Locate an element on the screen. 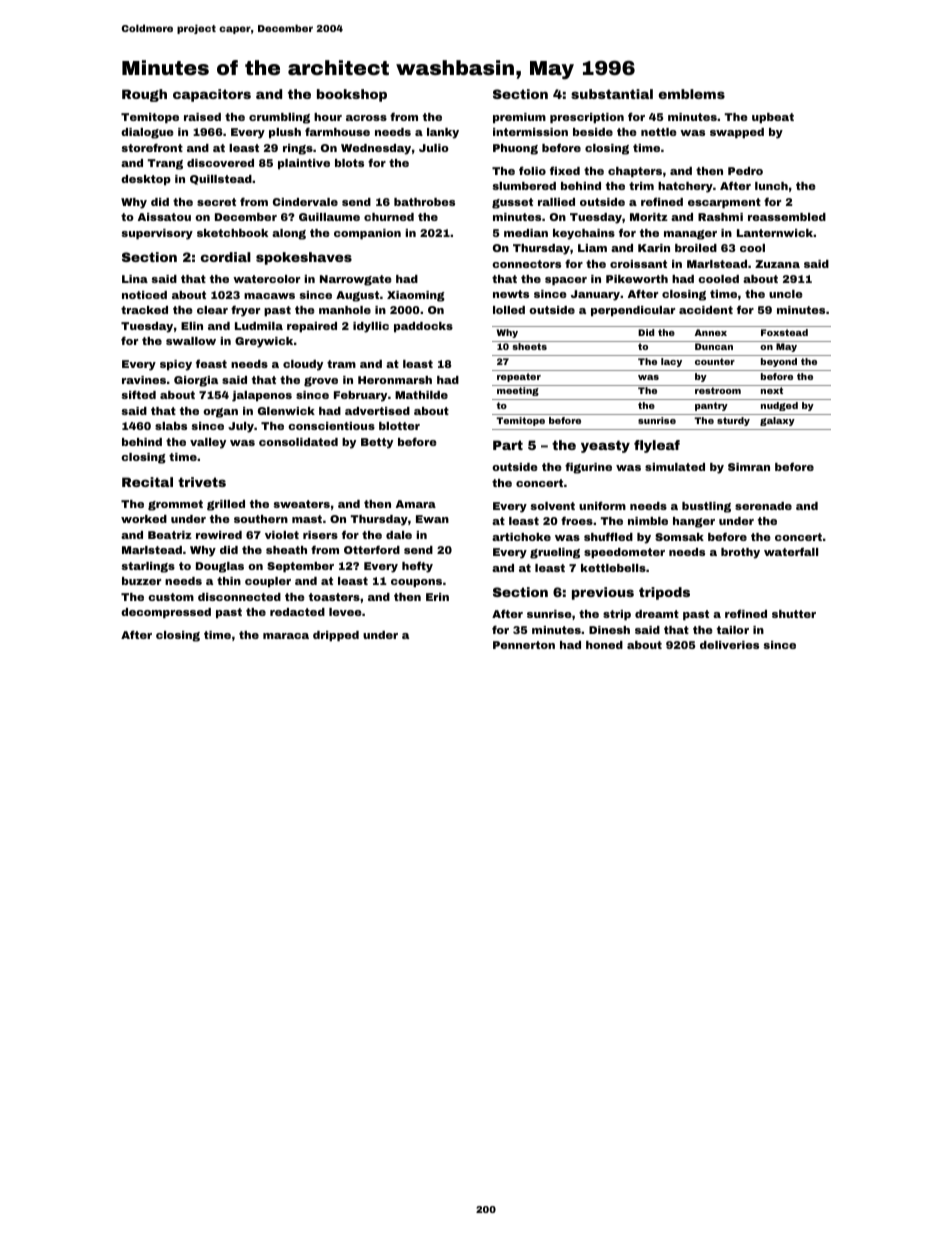 The height and width of the screenshot is (1233, 952). premium is located at coordinates (519, 118).
